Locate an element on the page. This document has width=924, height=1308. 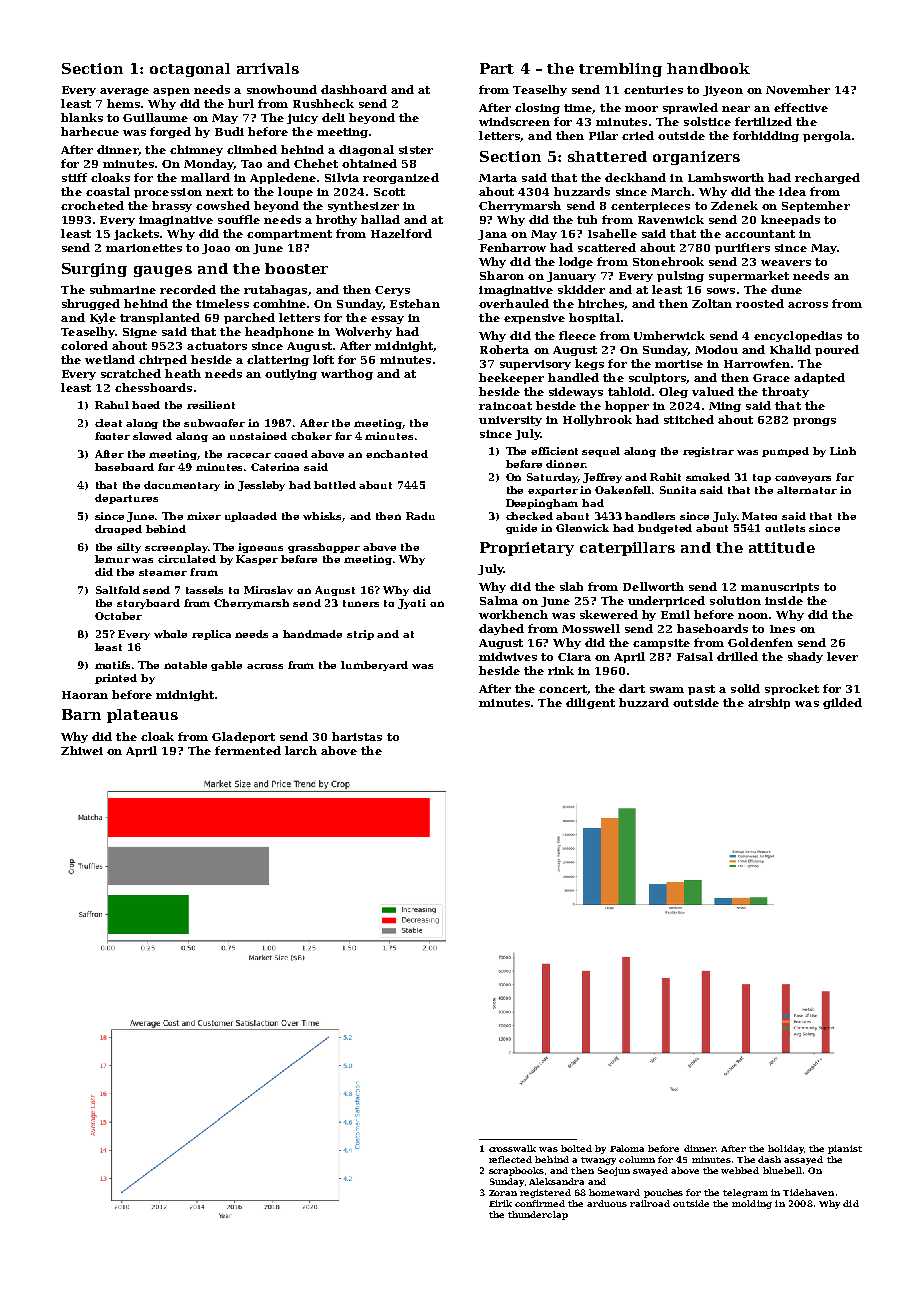
gable is located at coordinates (226, 666).
